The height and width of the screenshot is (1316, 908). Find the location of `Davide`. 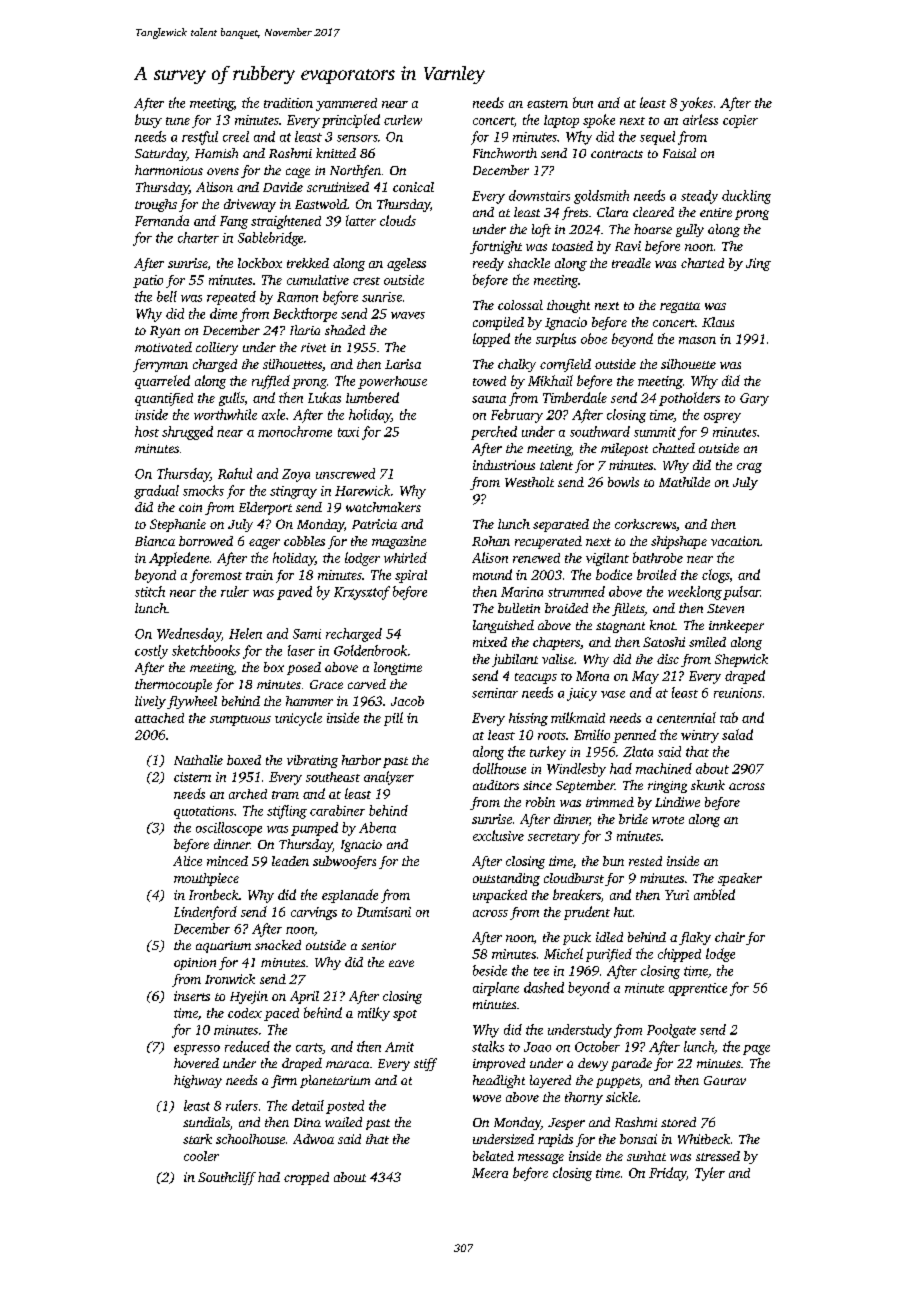

Davide is located at coordinates (283, 187).
